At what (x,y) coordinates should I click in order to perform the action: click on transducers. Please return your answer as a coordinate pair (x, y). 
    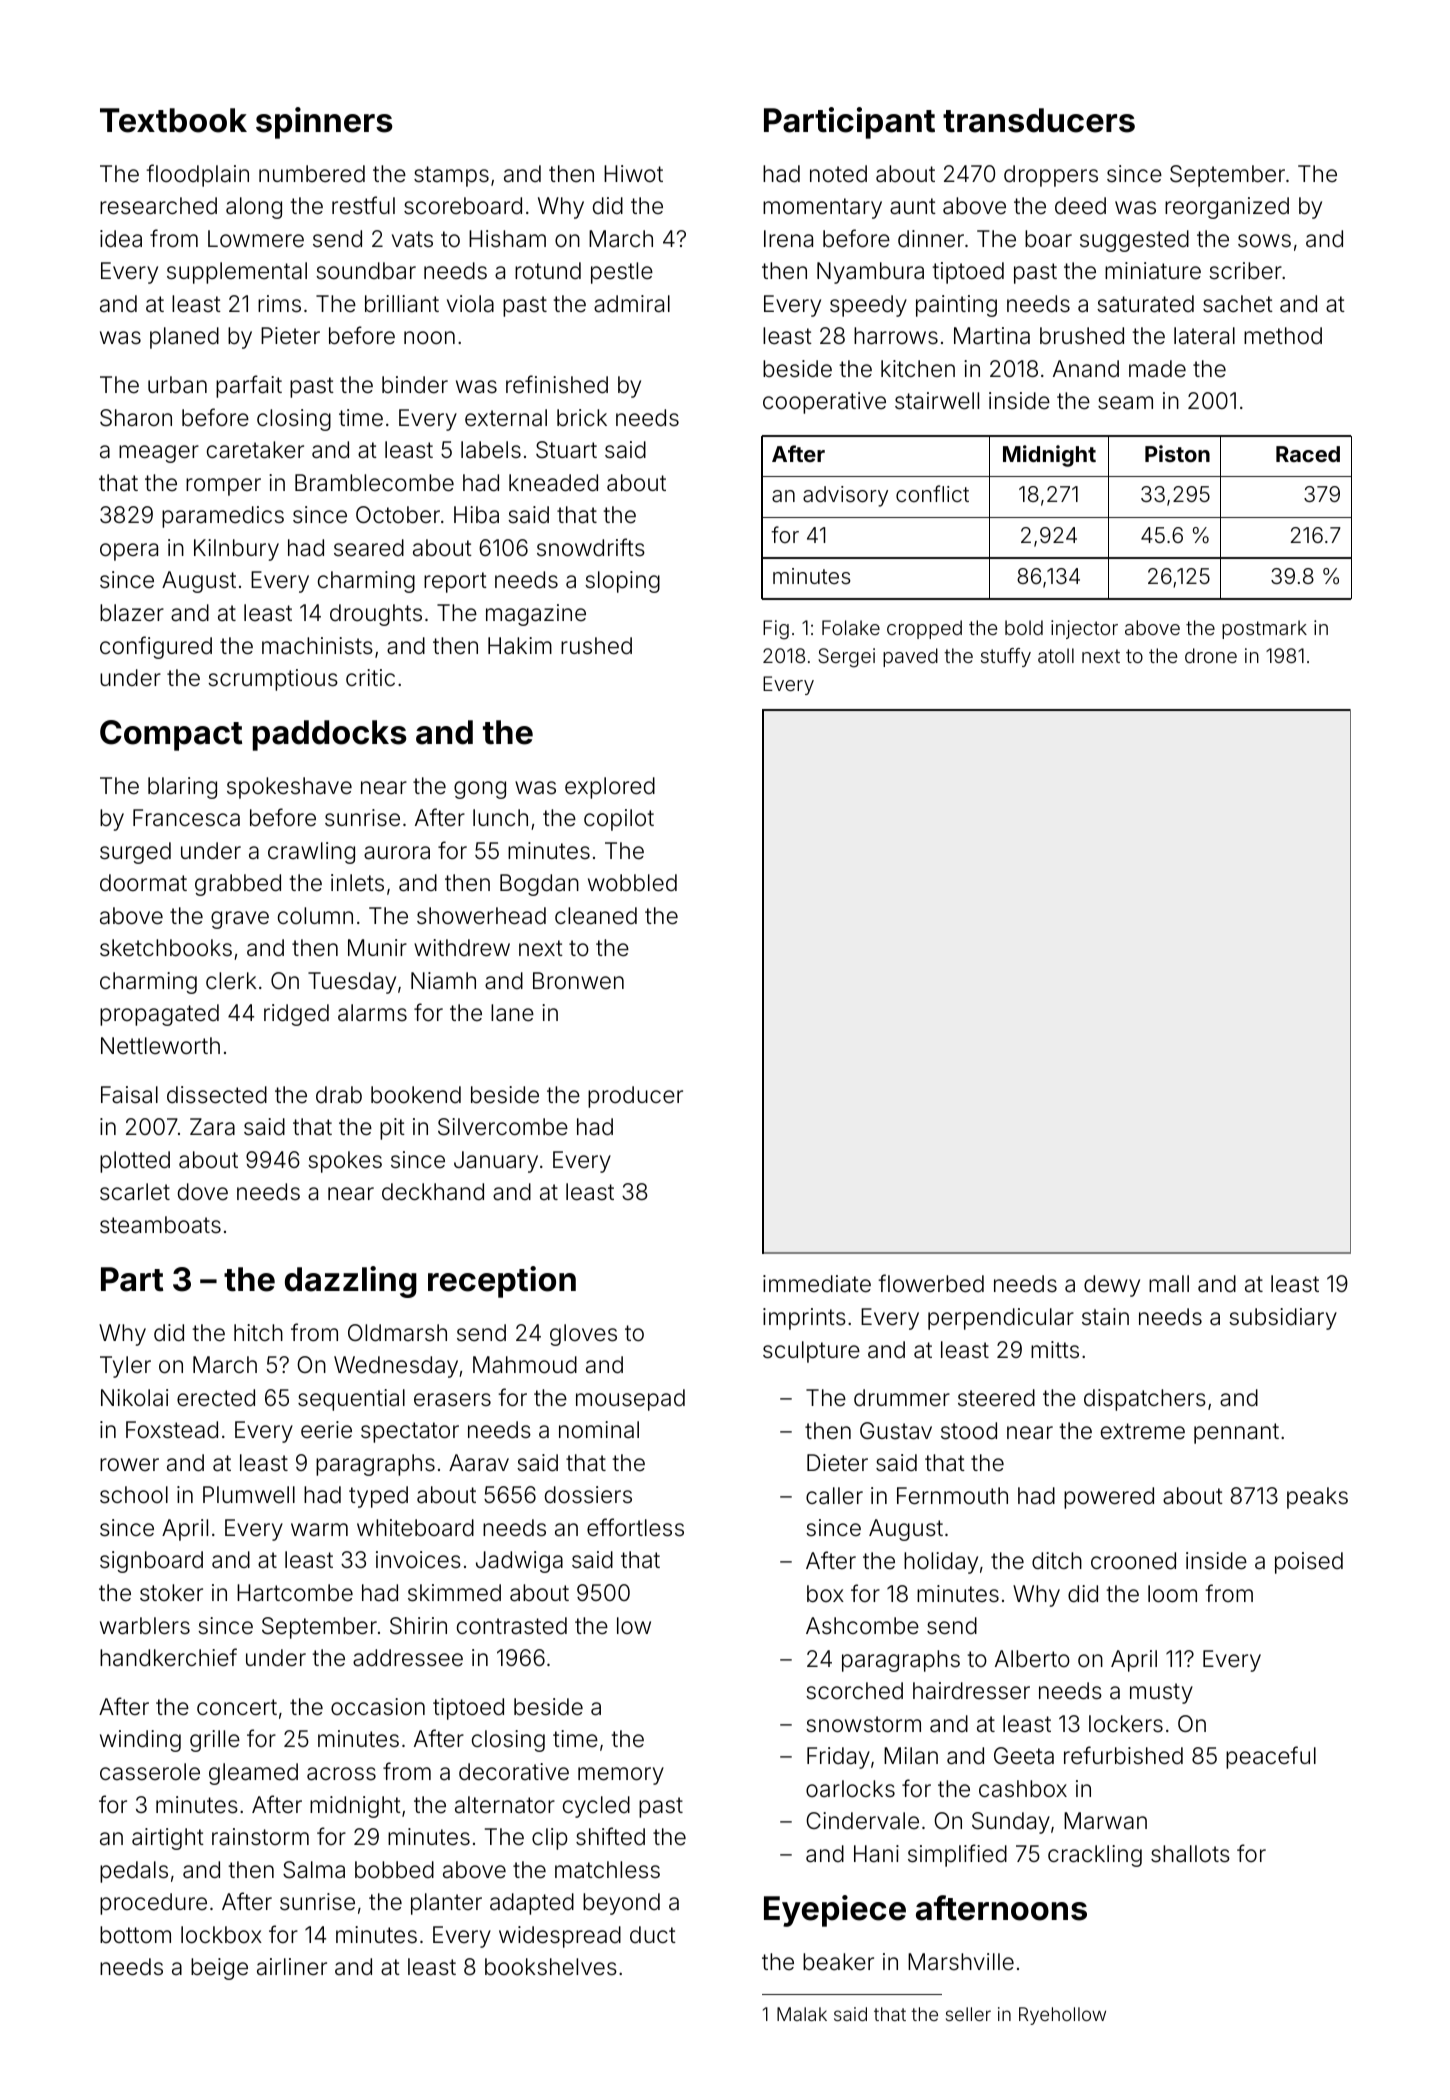
    Looking at the image, I should click on (1039, 120).
